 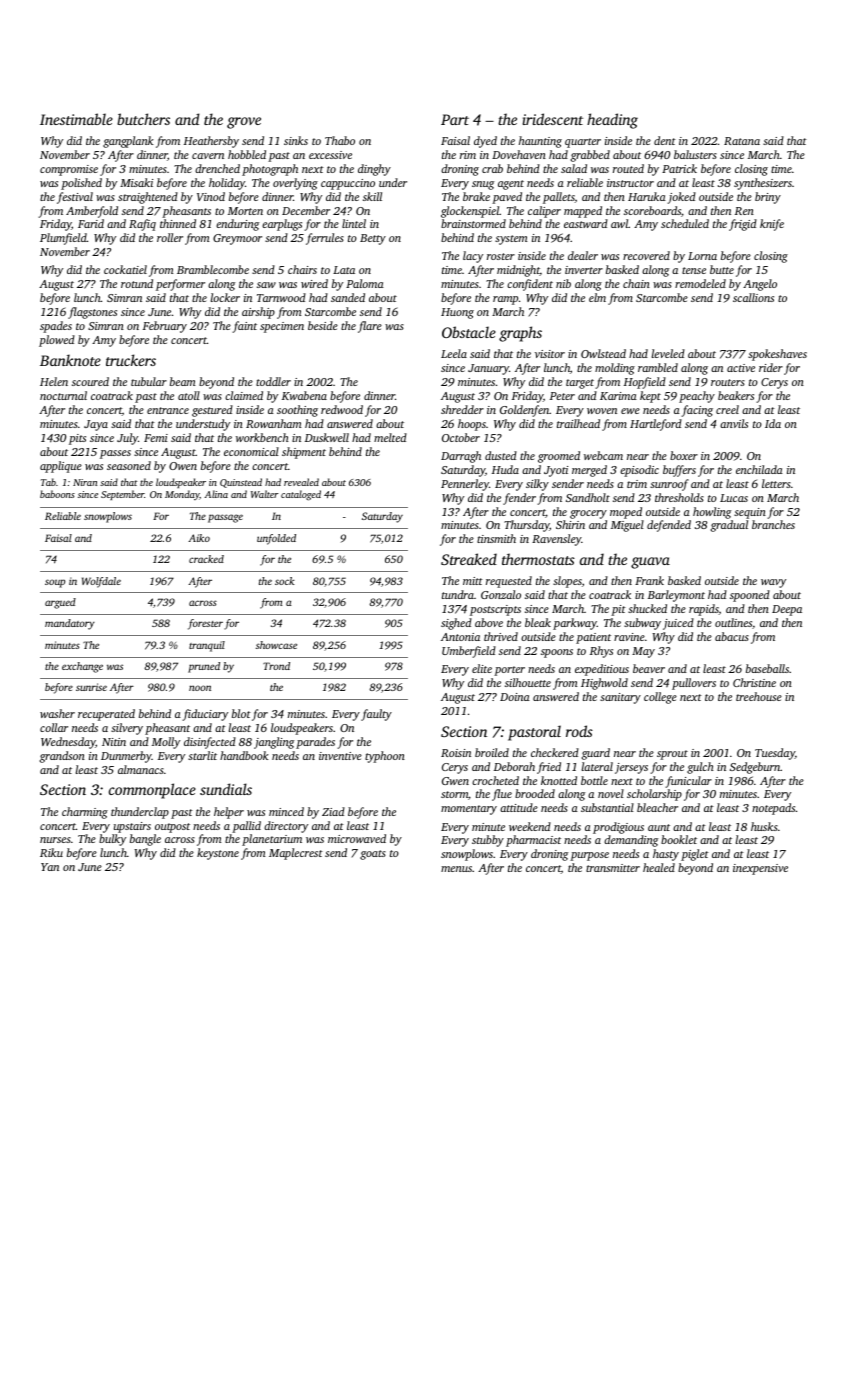 I want to click on Ziad, so click(x=333, y=811).
